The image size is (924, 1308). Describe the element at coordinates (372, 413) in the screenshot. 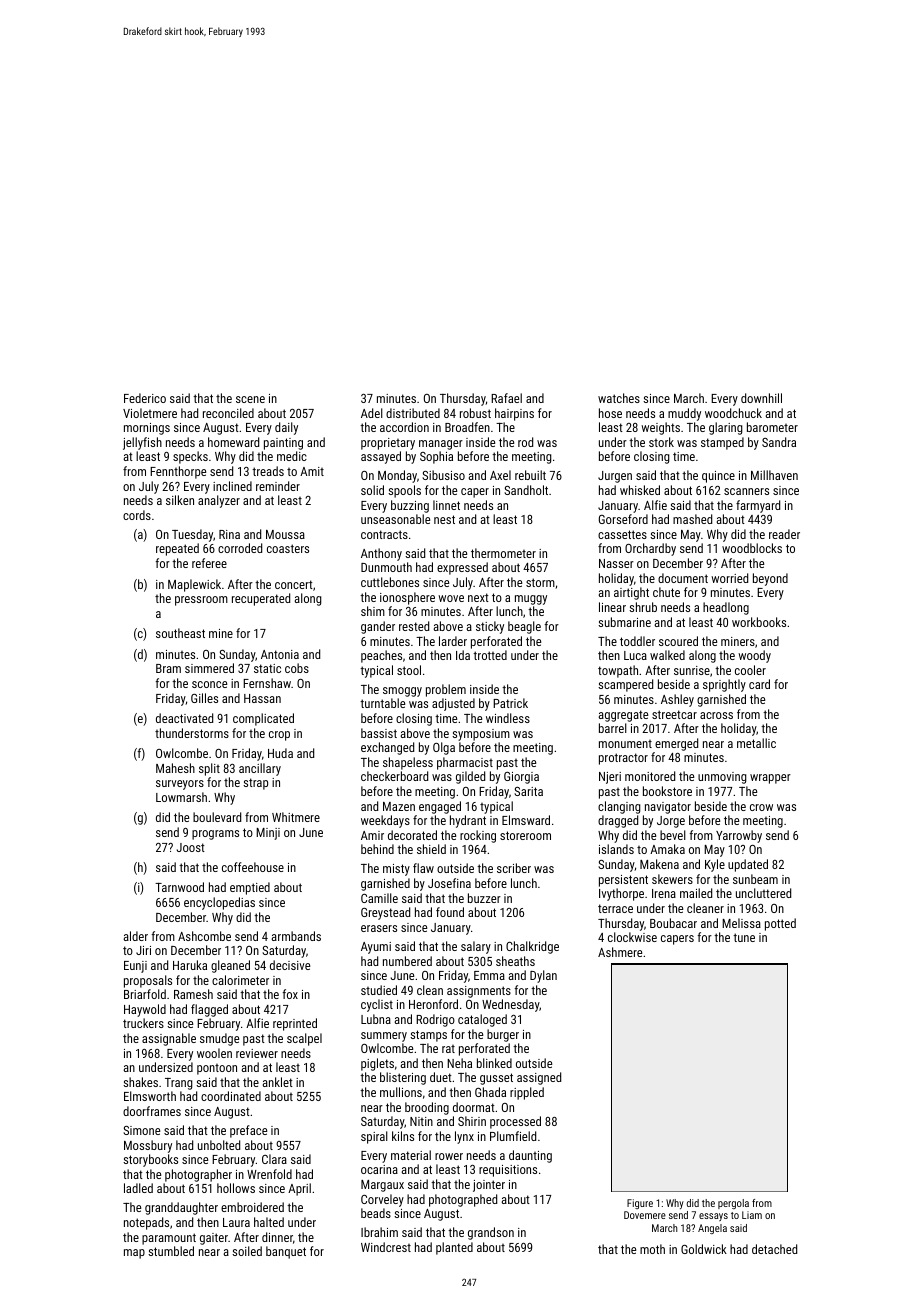

I see `Adel` at that location.
